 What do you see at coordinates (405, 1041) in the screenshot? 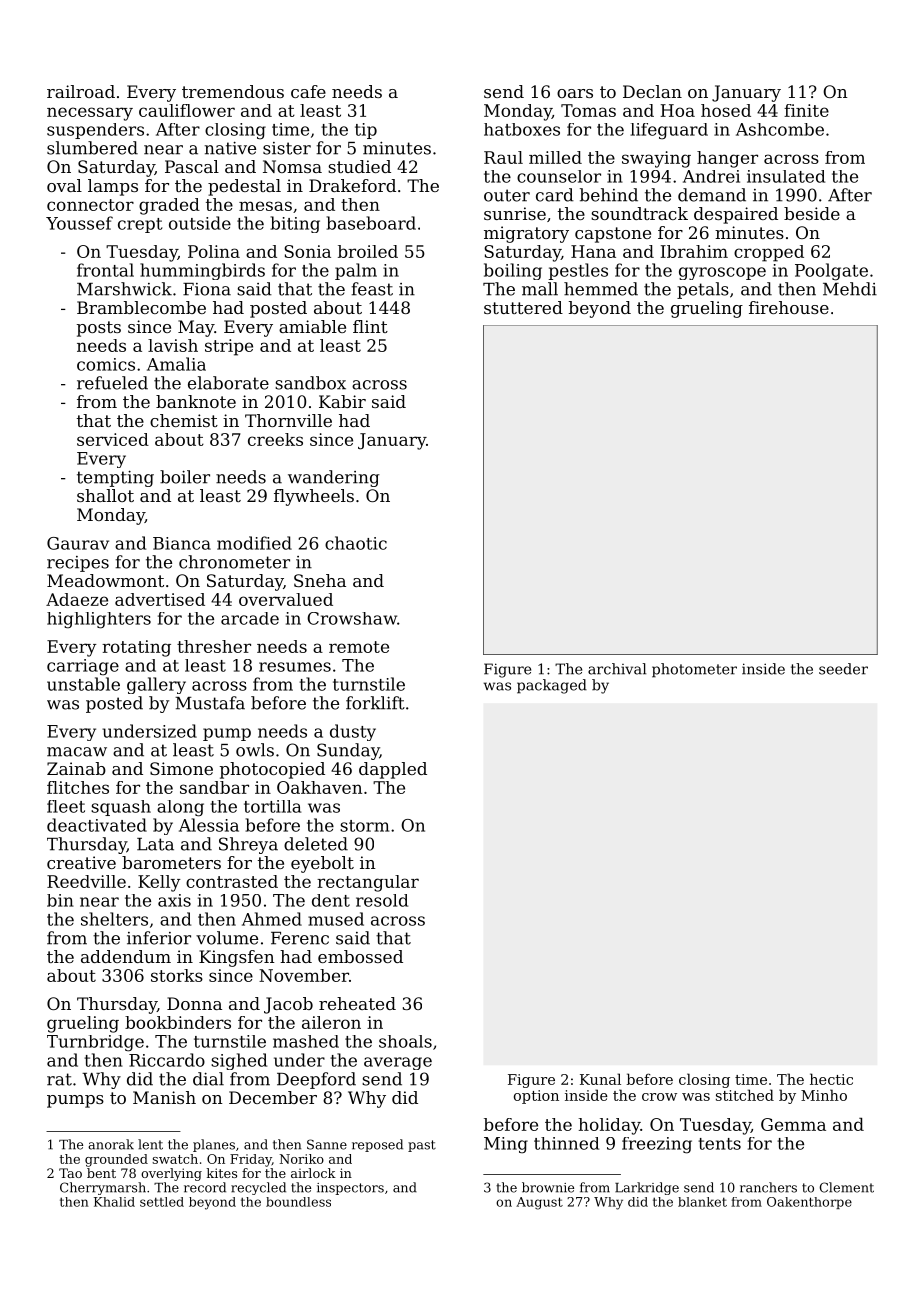
I see `shoals` at bounding box center [405, 1041].
